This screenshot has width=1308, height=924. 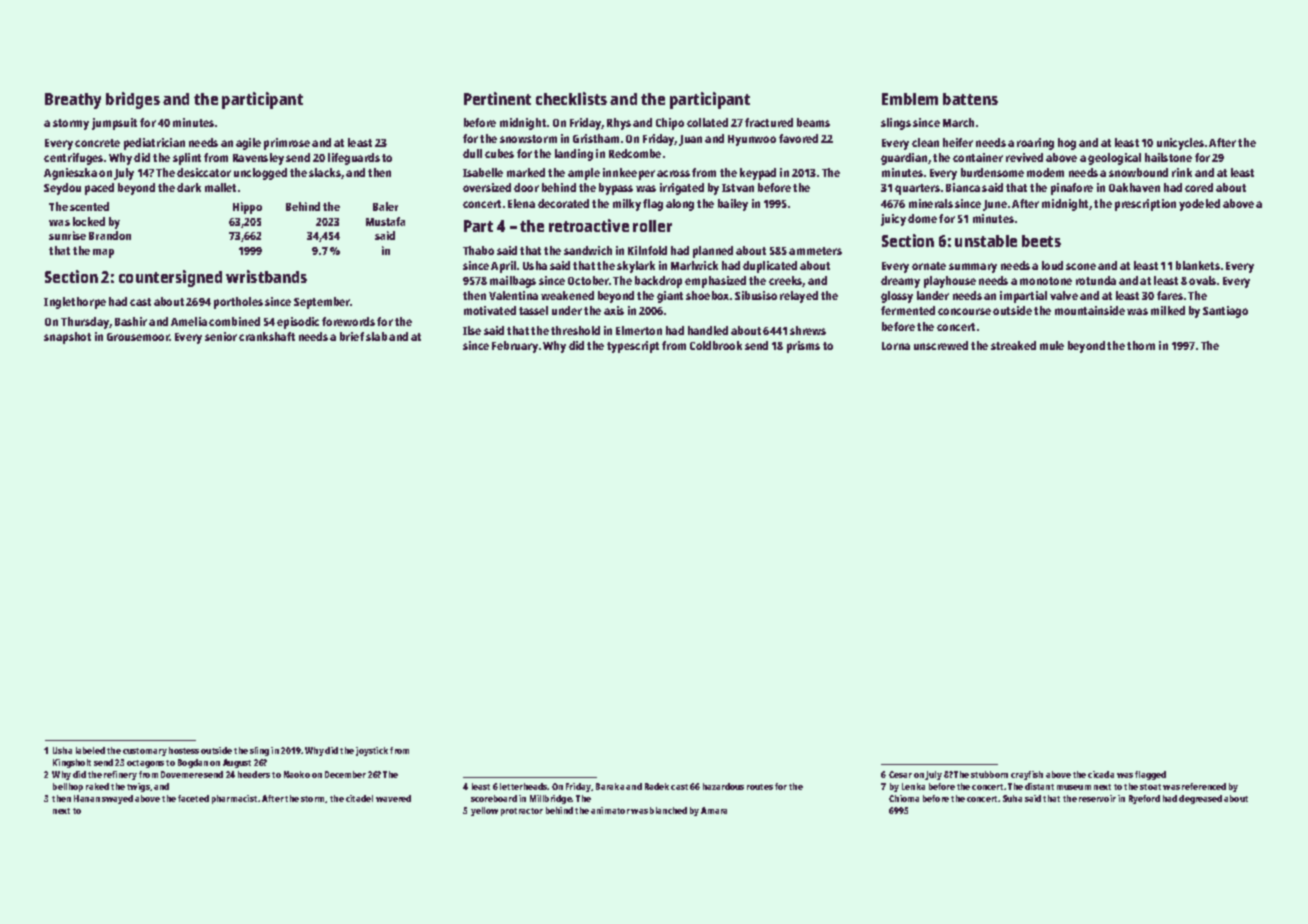 I want to click on Suha, so click(x=1012, y=798).
